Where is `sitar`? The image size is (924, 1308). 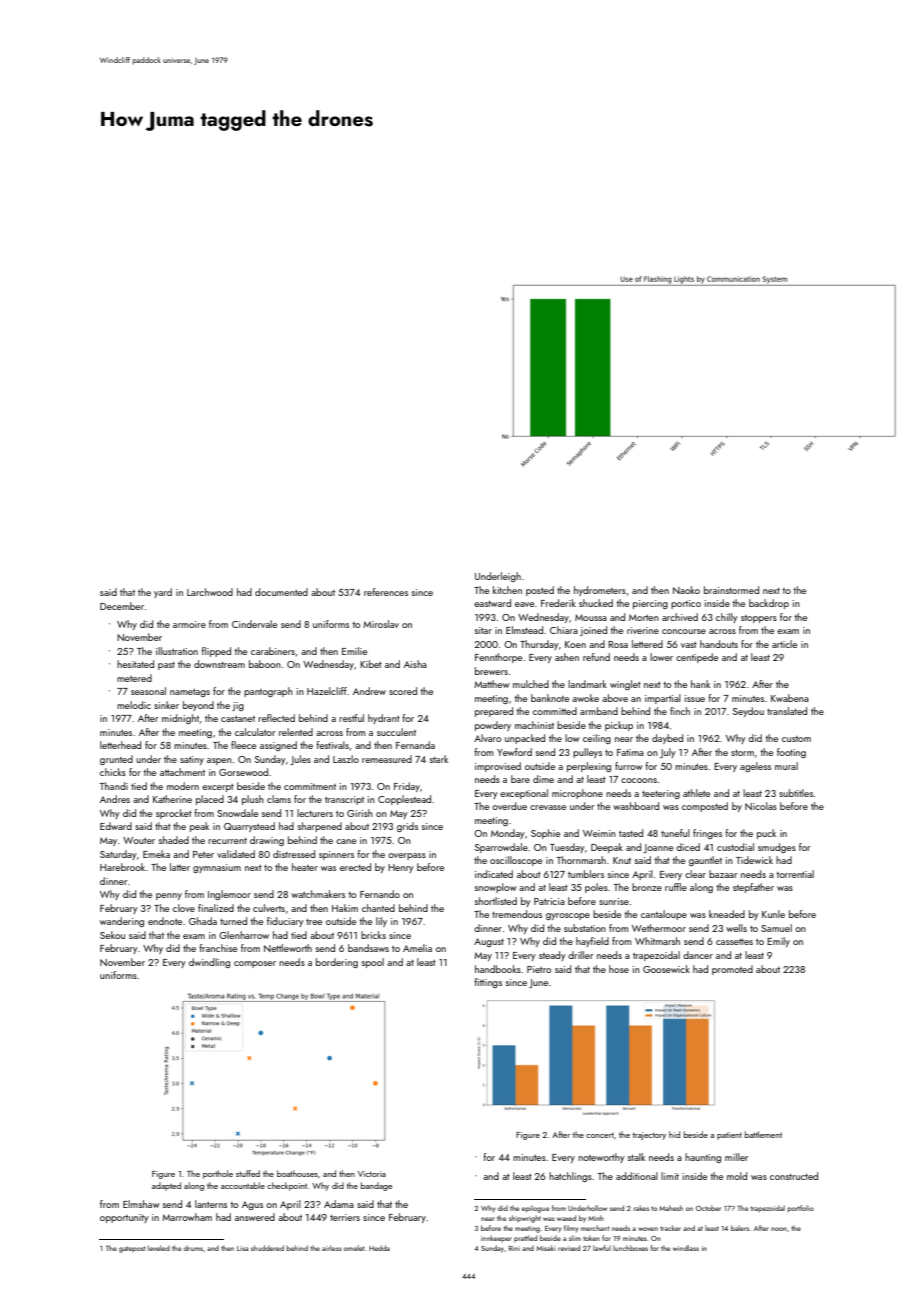 sitar is located at coordinates (483, 630).
